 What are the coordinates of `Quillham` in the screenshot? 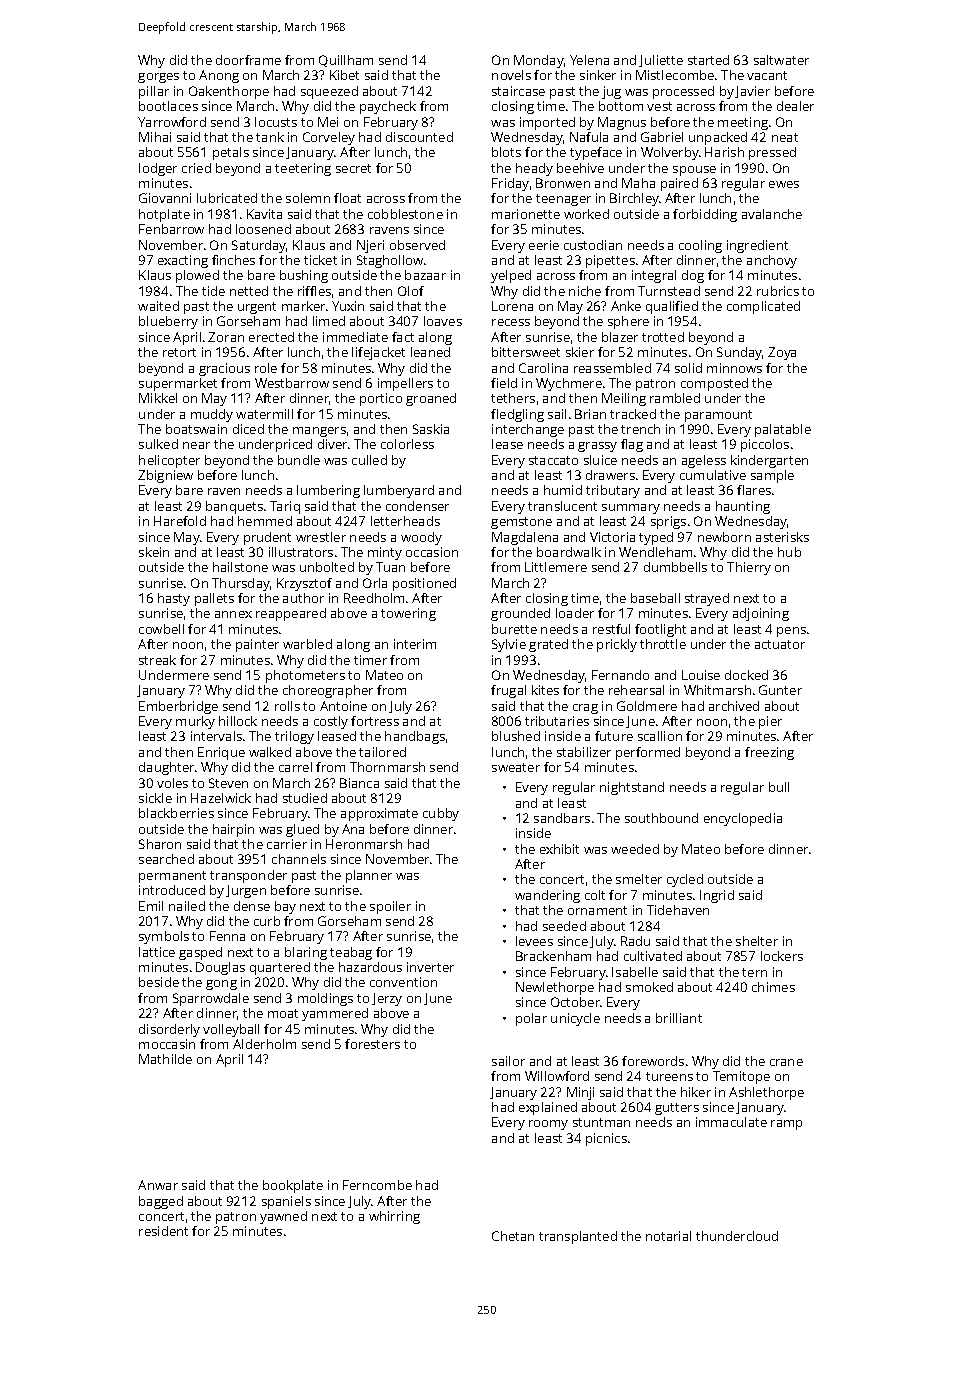 It's located at (346, 61).
